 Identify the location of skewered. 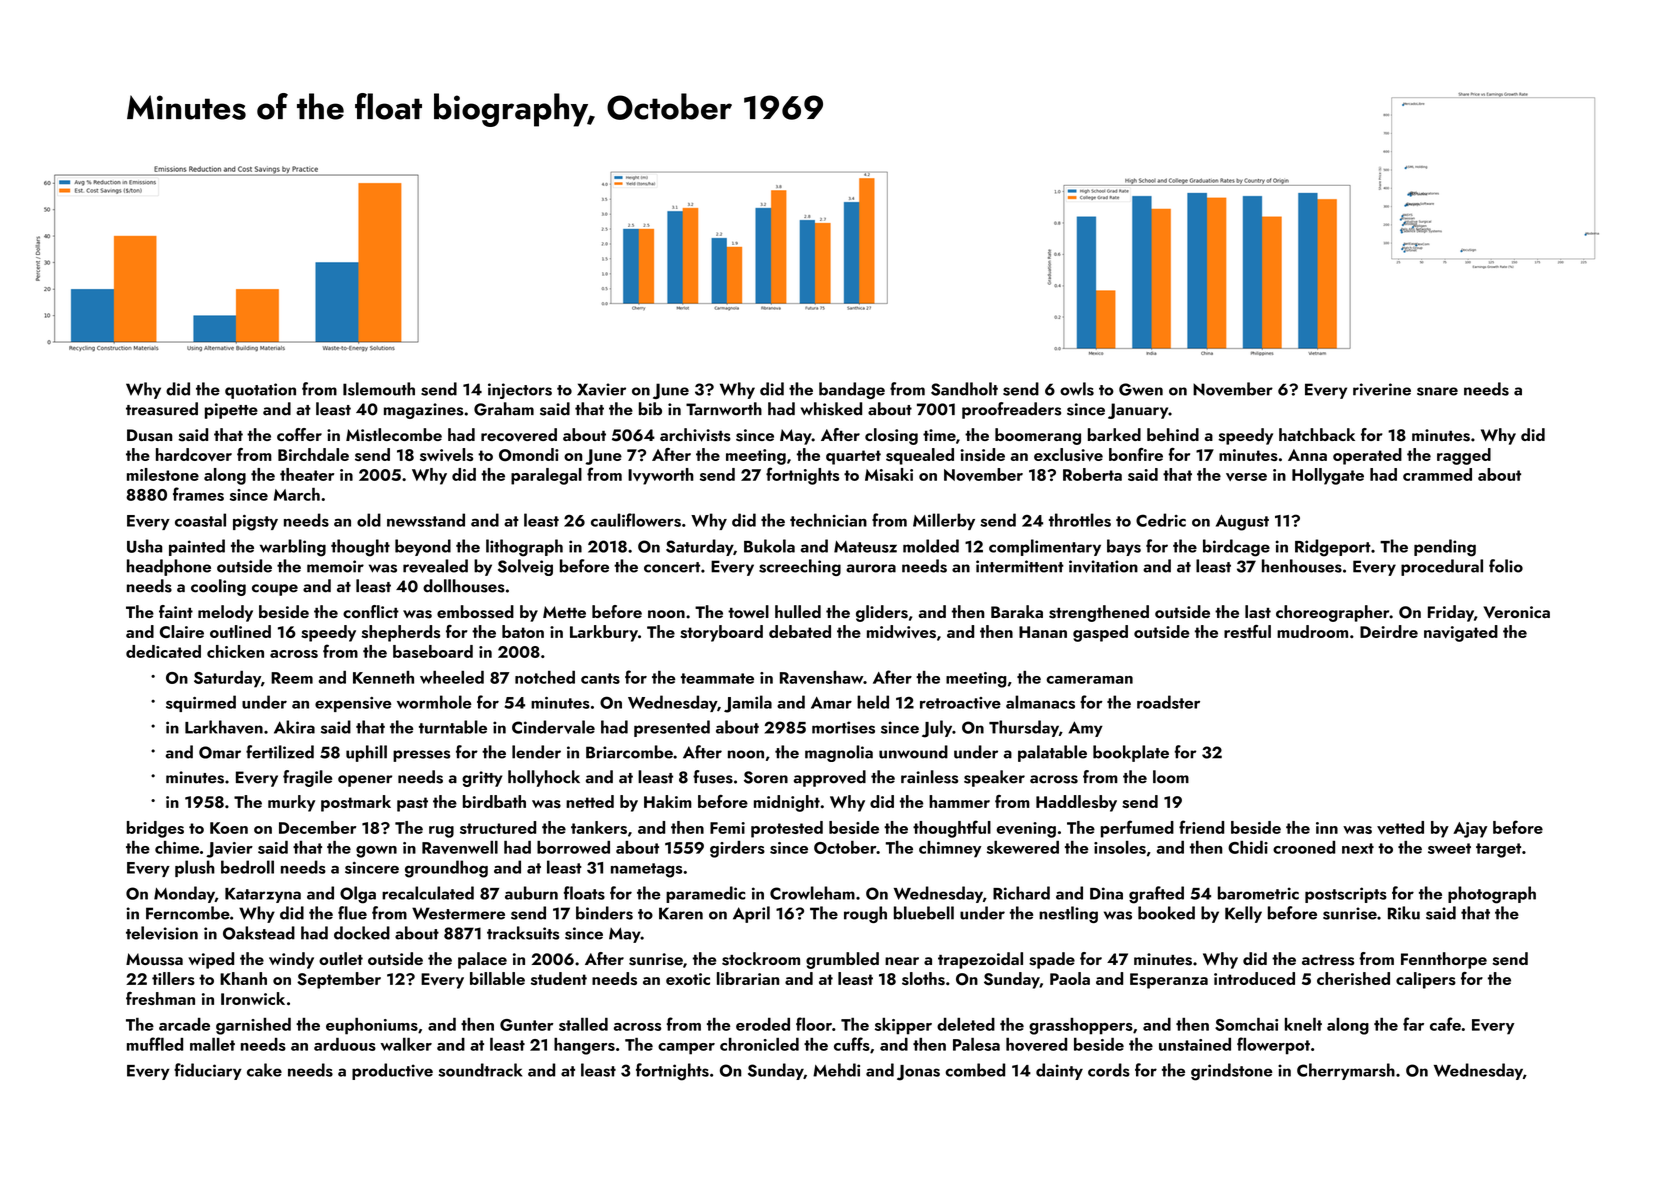
(1023, 847).
